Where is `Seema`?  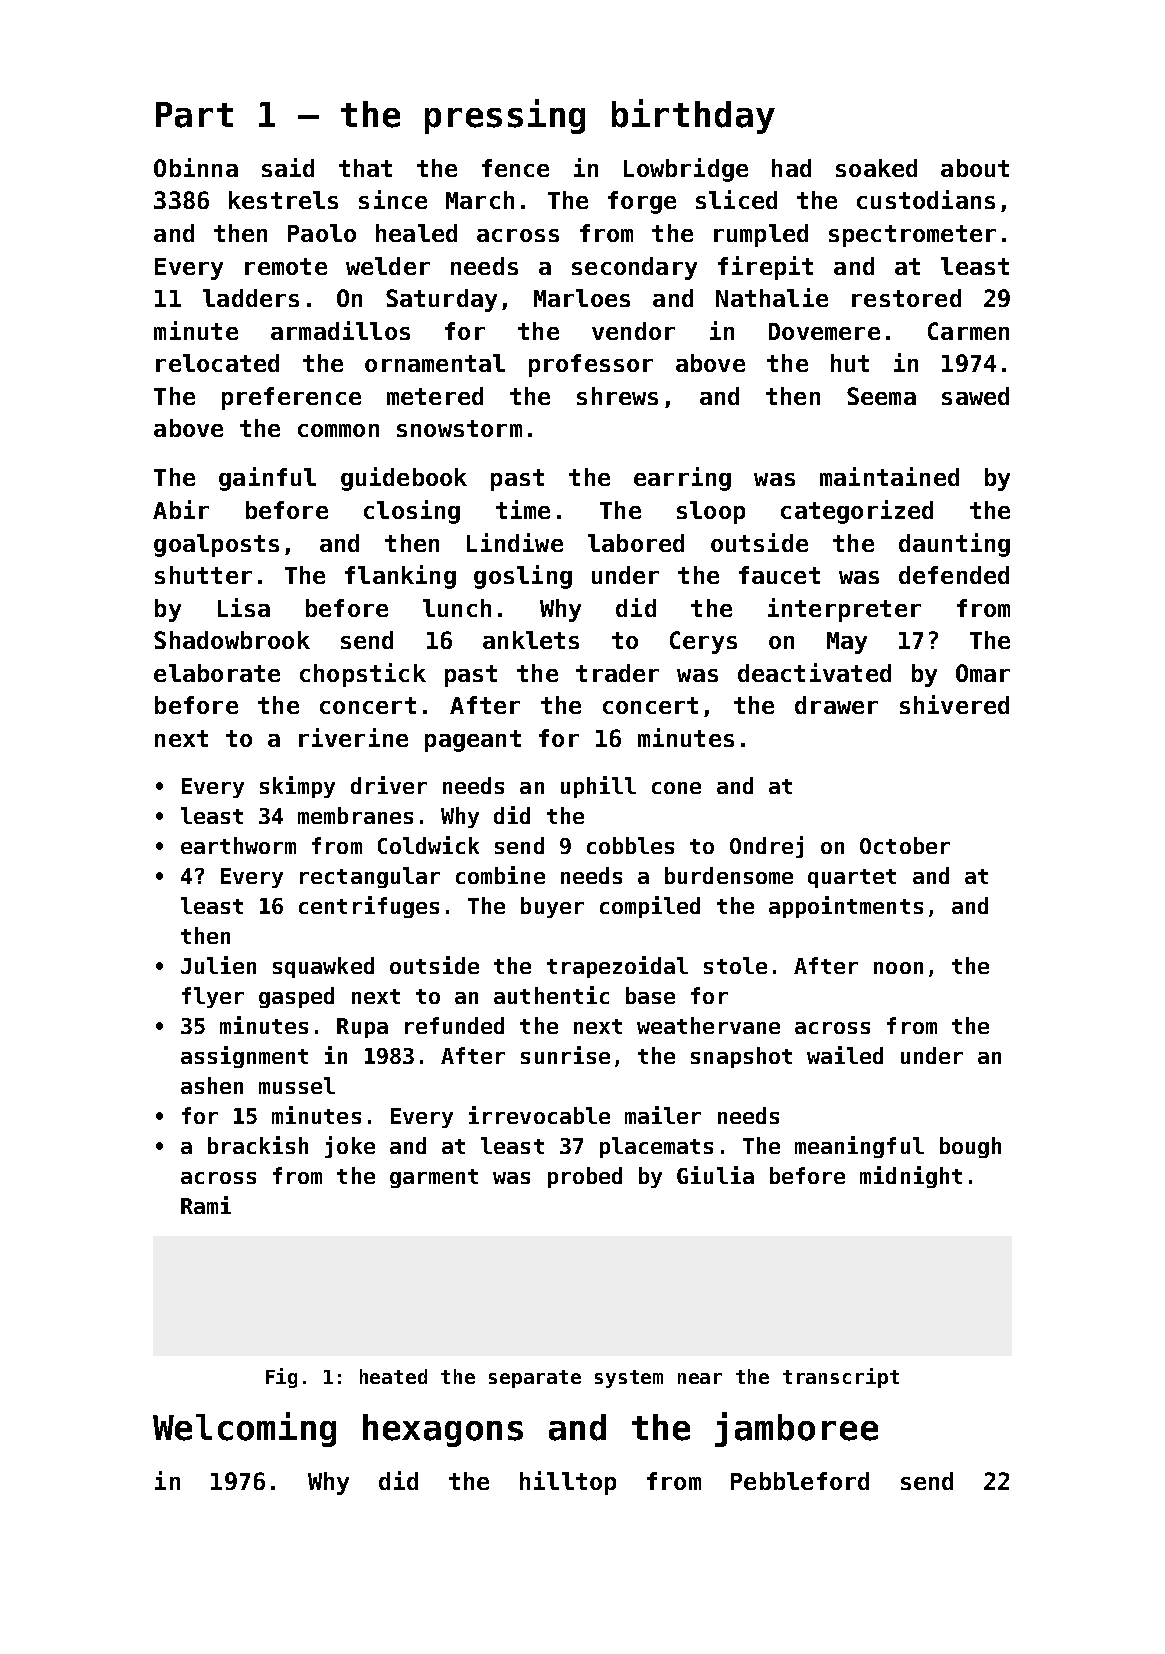 Seema is located at coordinates (881, 396).
